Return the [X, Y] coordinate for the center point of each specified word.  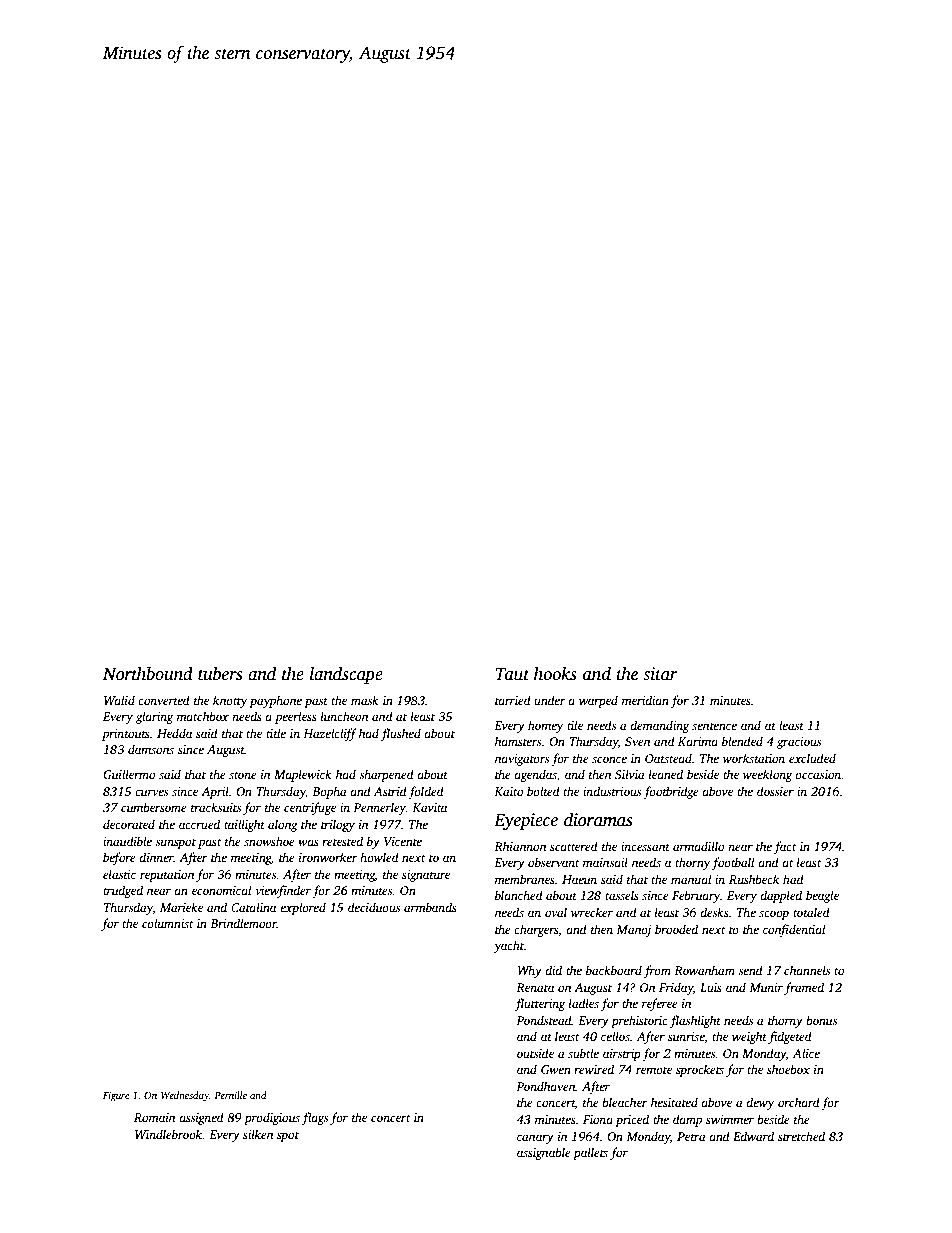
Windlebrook [168, 1134]
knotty [230, 701]
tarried [513, 700]
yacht [509, 946]
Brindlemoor [243, 923]
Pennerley [379, 808]
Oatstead [668, 758]
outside [535, 1053]
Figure [116, 1097]
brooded [676, 929]
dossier [775, 791]
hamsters [518, 741]
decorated [129, 824]
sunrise [686, 1036]
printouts [126, 735]
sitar [660, 674]
